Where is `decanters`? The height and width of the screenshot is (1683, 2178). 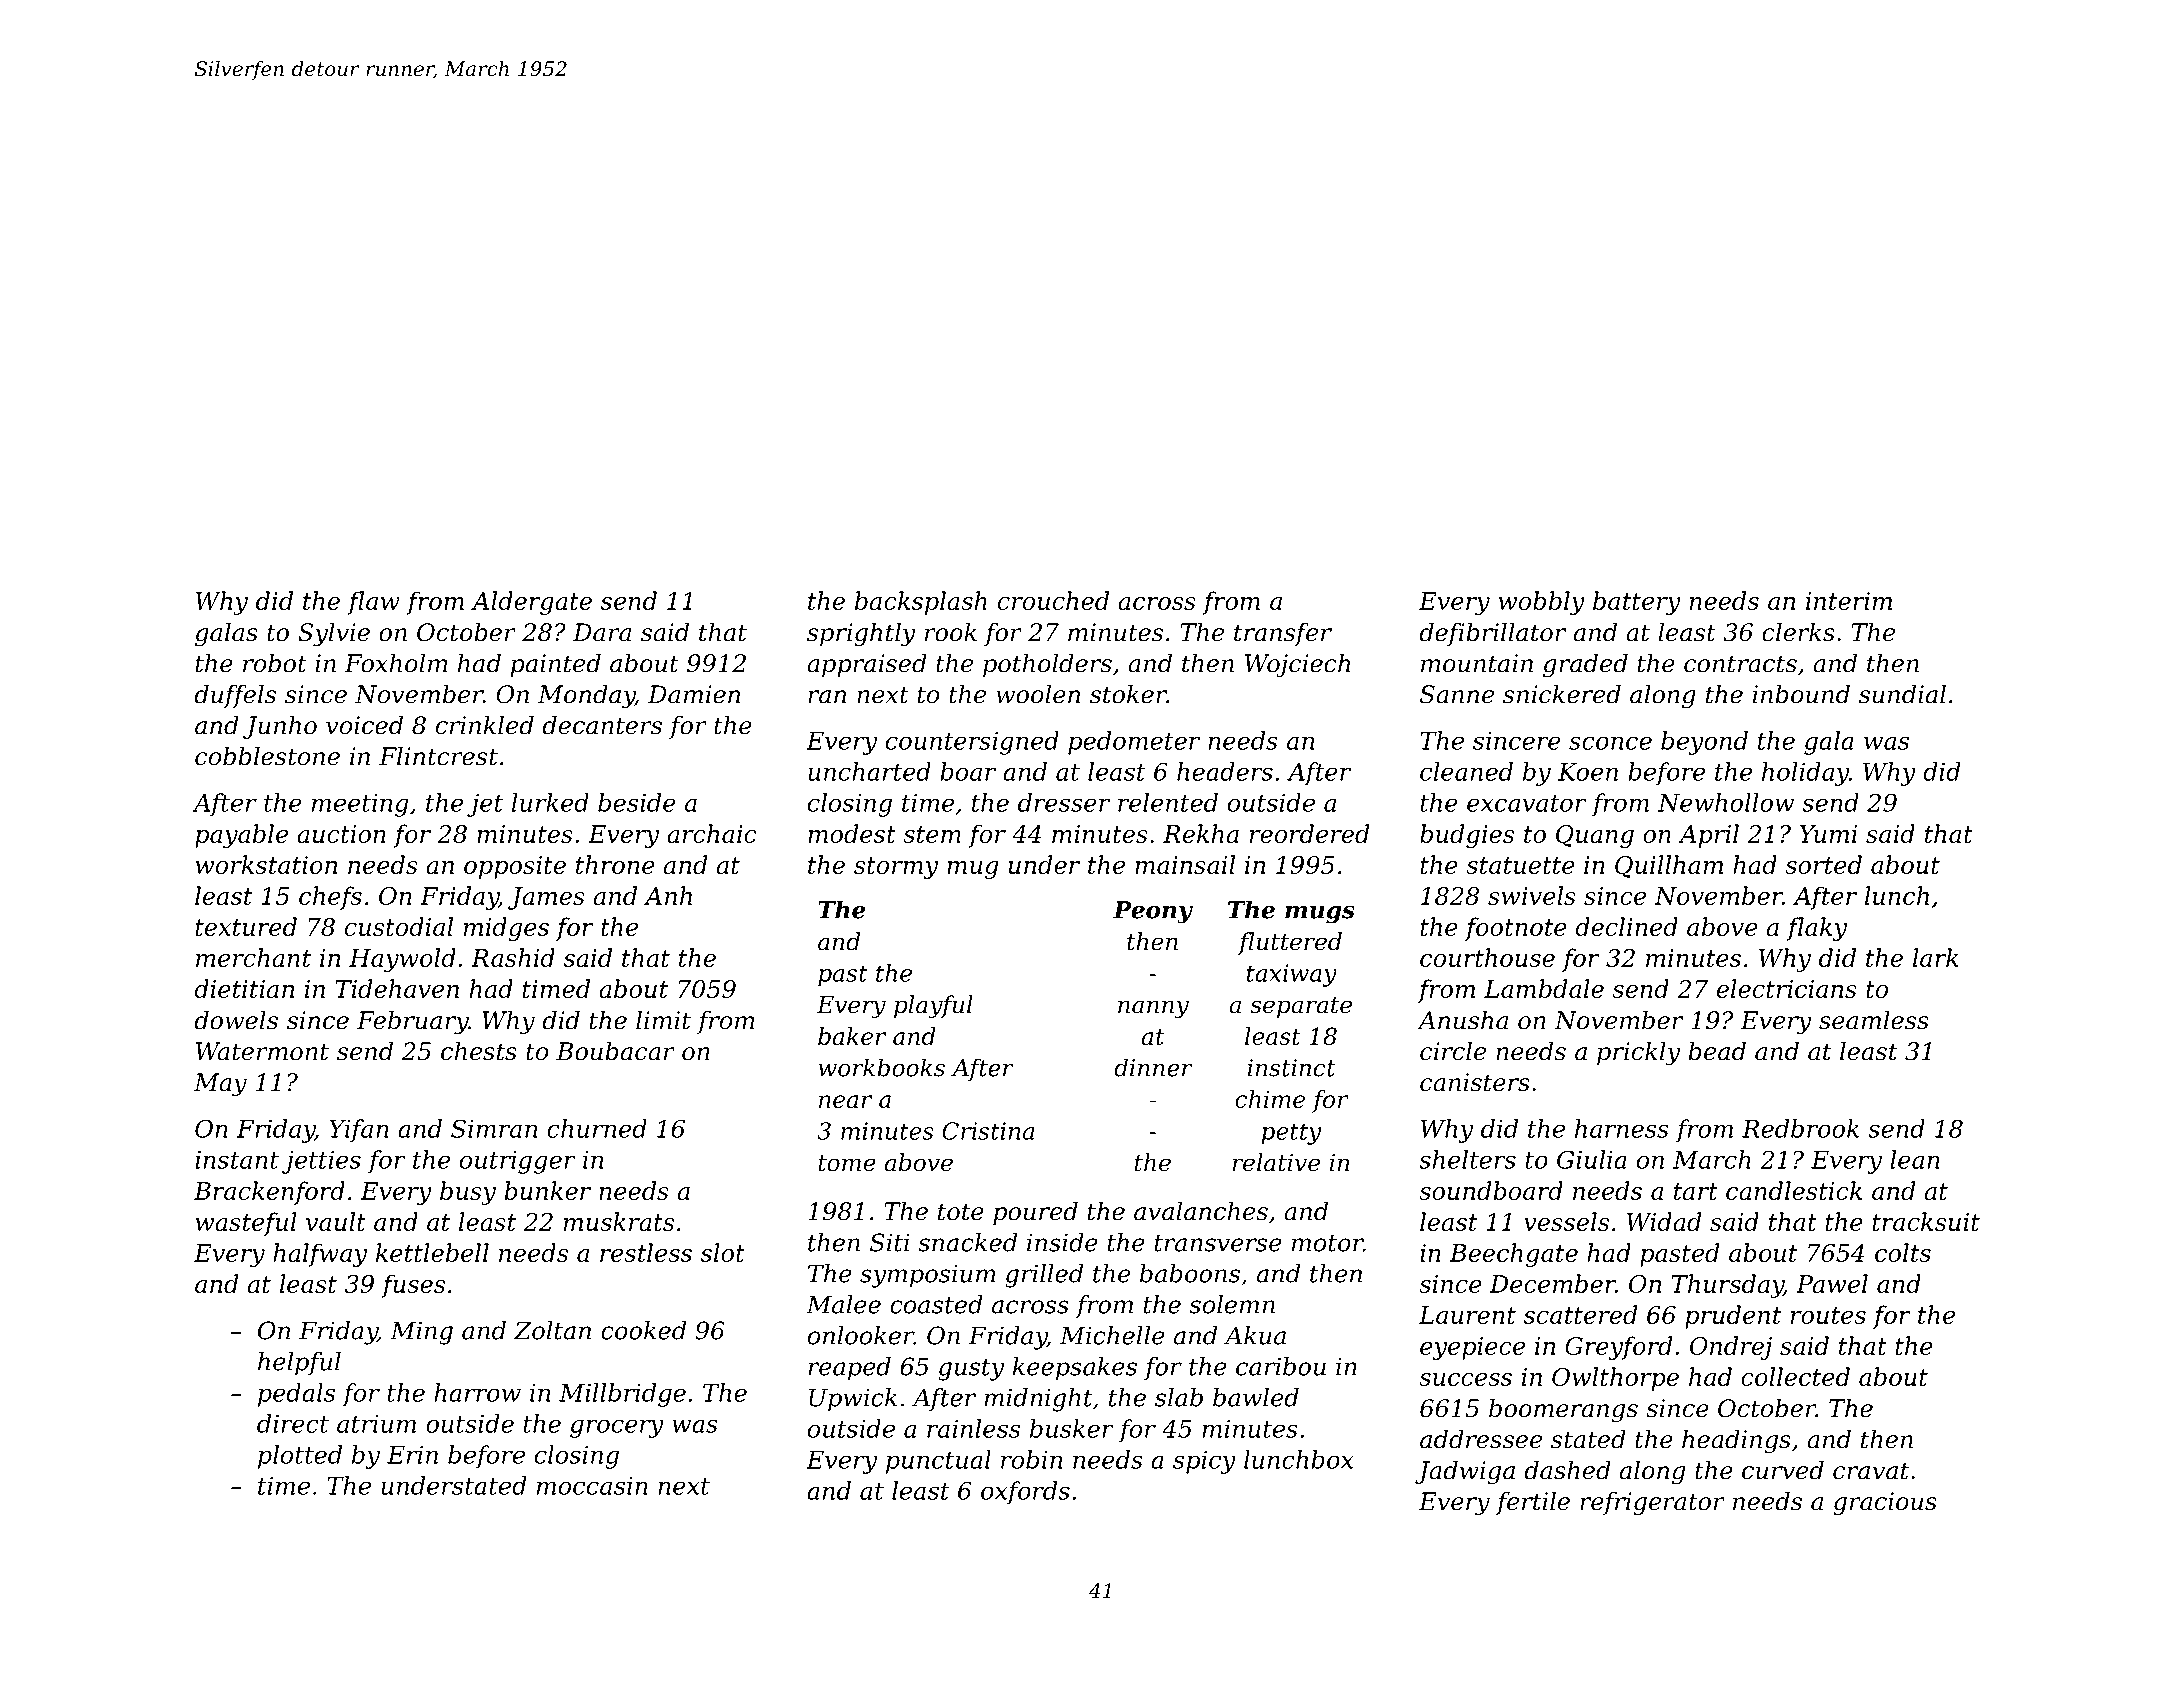
decanters is located at coordinates (602, 725).
